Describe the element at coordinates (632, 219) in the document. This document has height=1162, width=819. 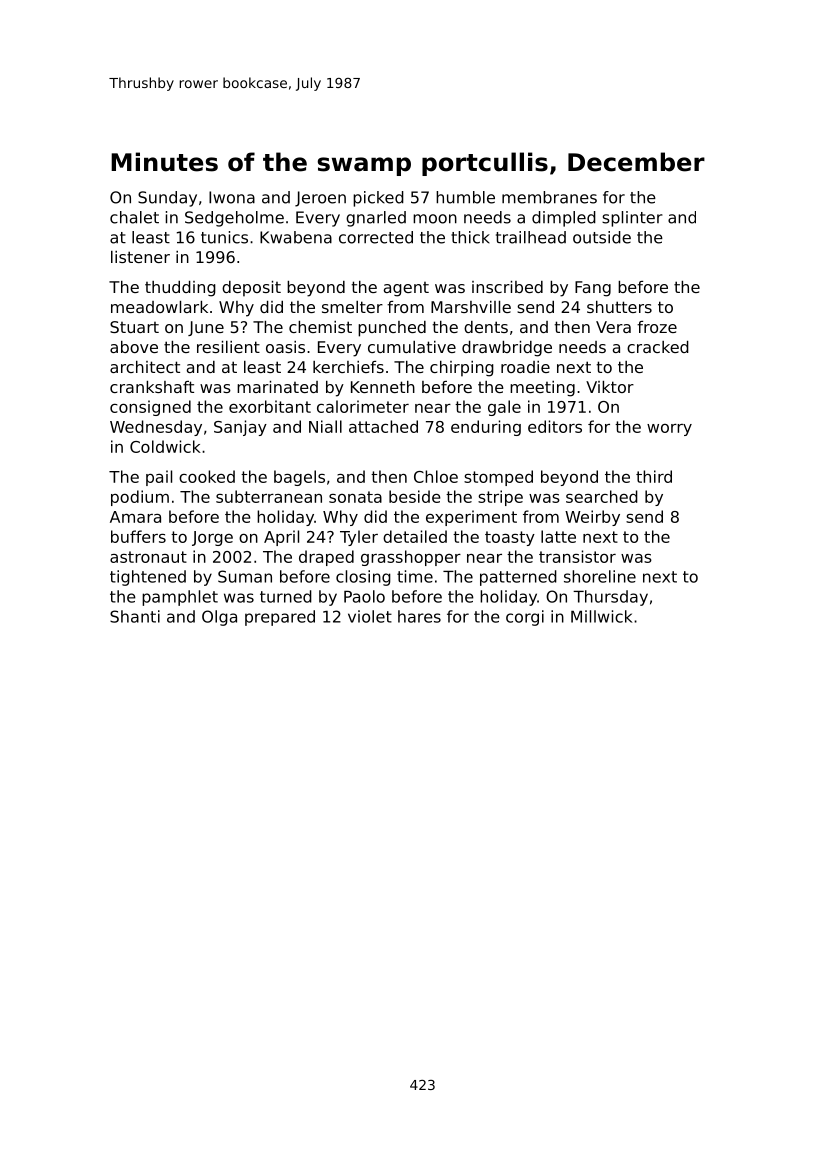
I see `splinter` at that location.
